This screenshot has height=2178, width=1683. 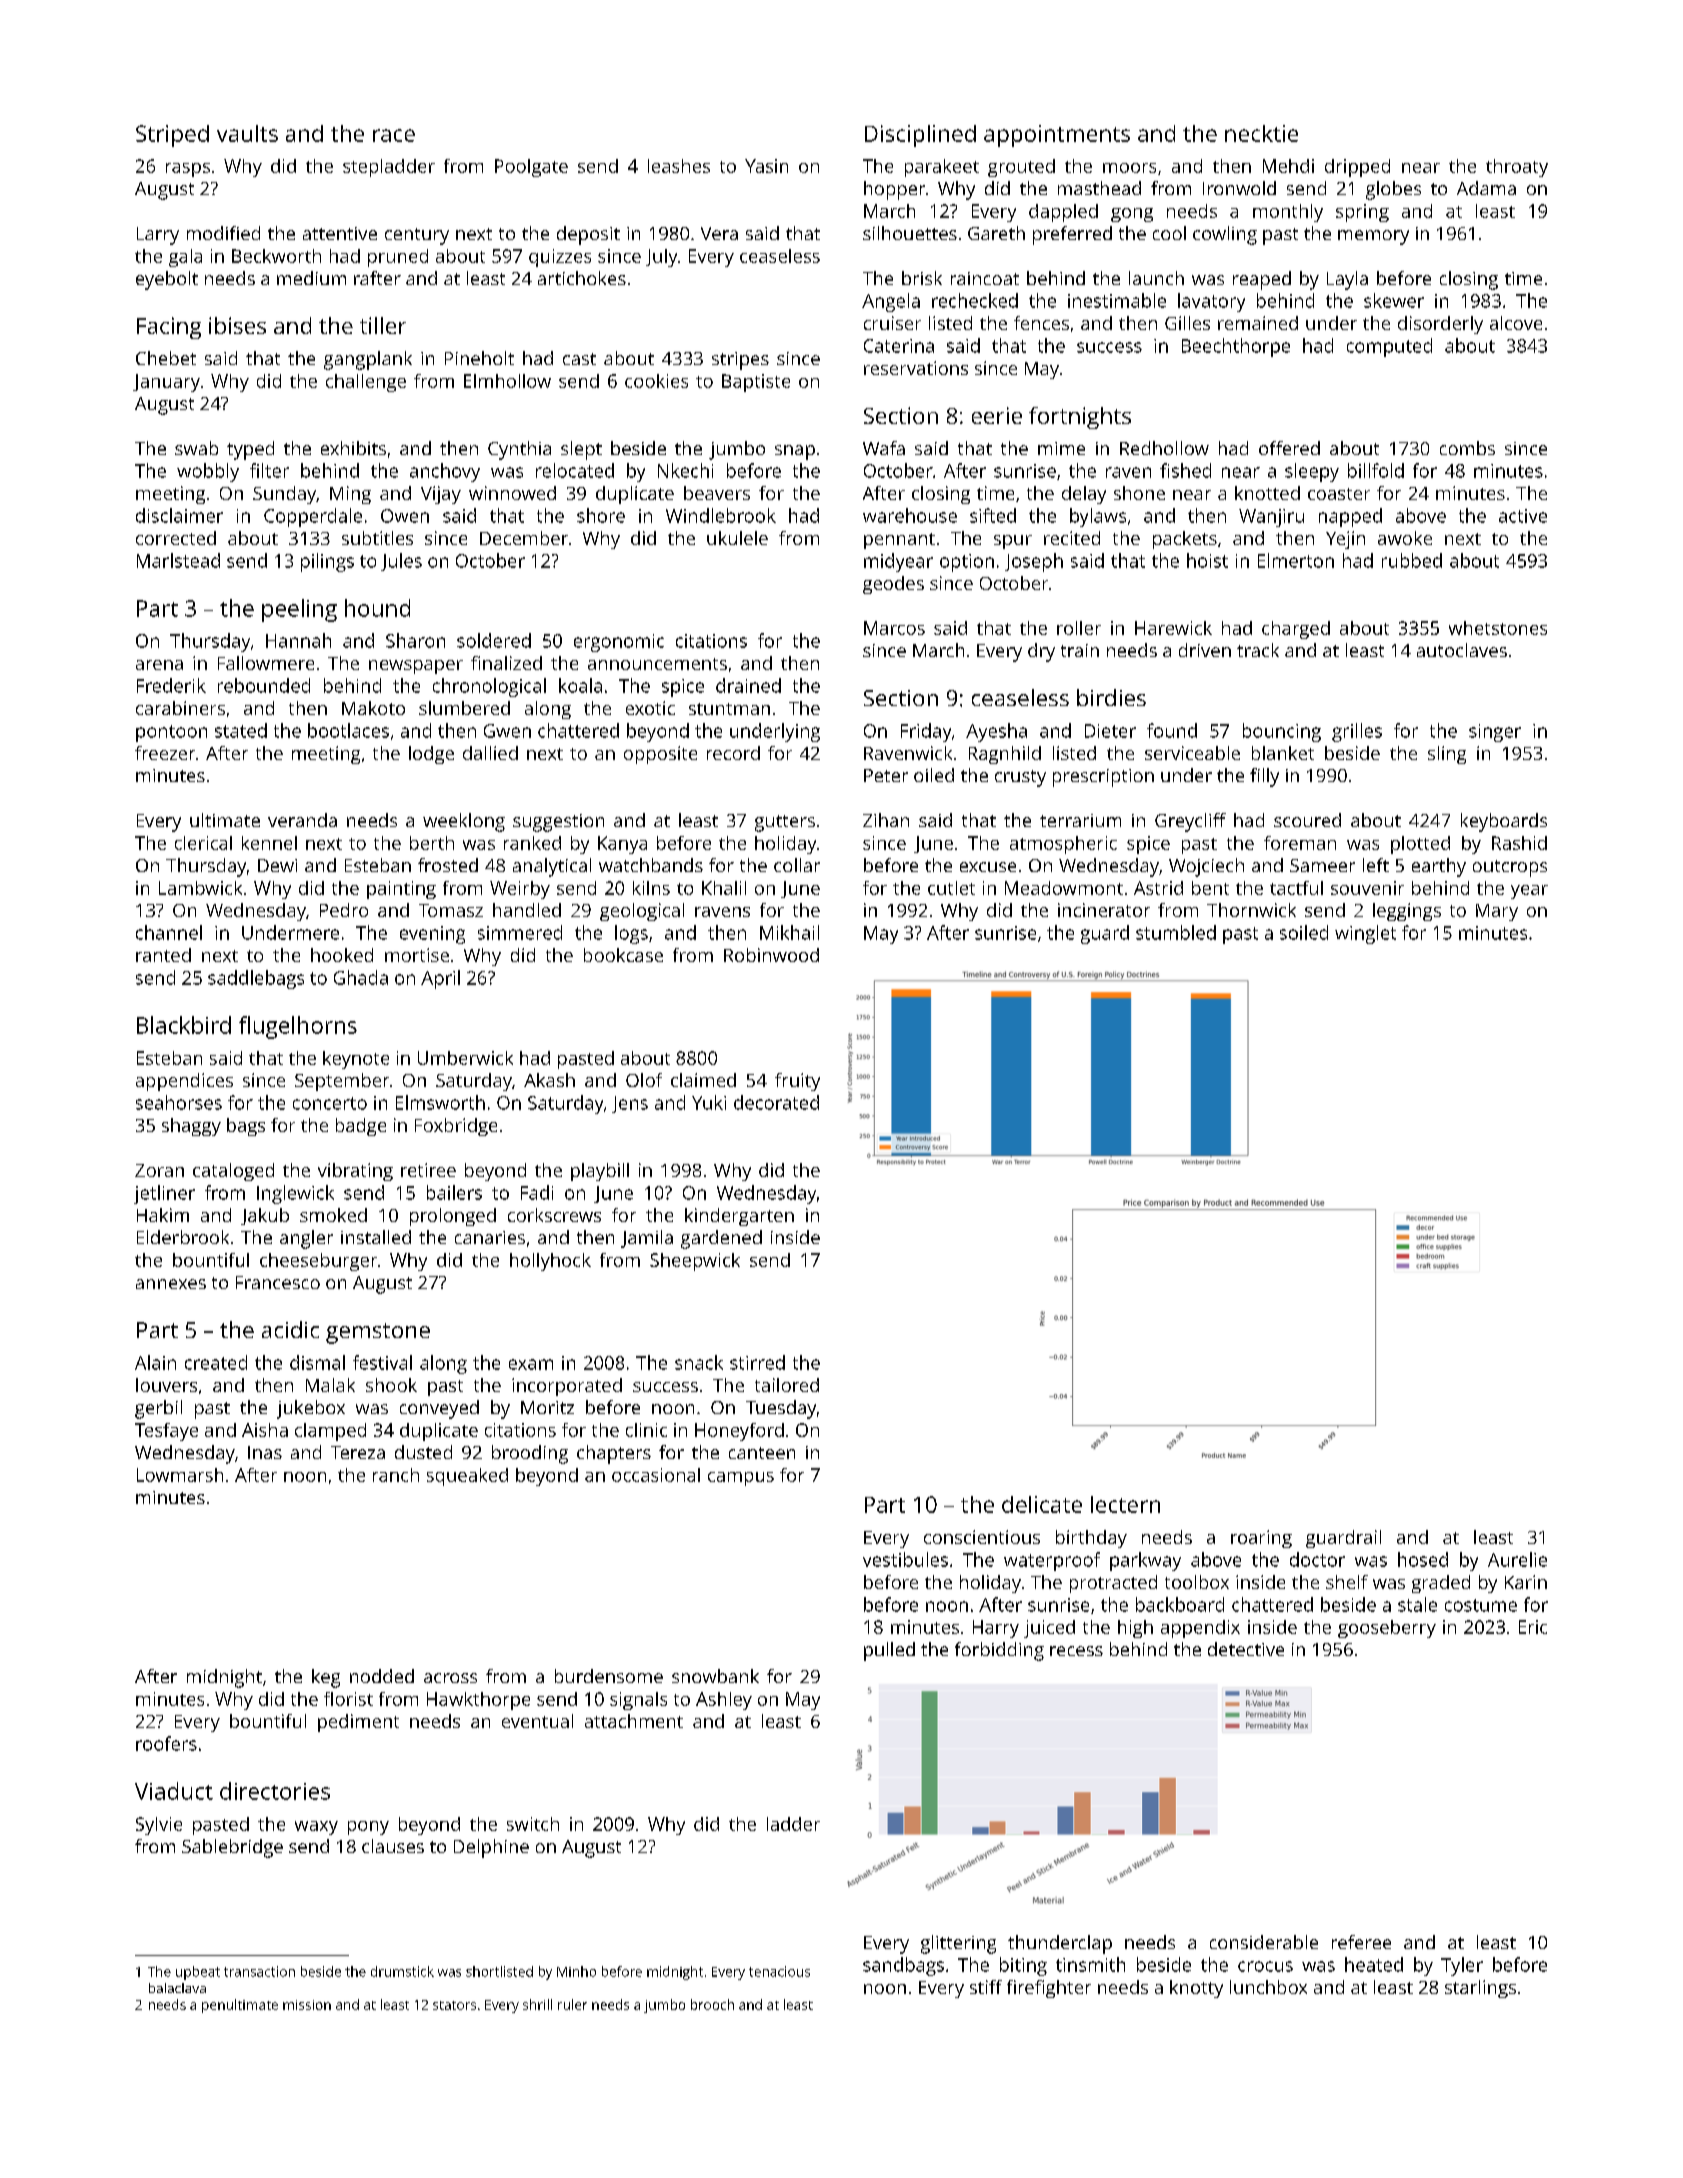 I want to click on detective, so click(x=1246, y=1649).
